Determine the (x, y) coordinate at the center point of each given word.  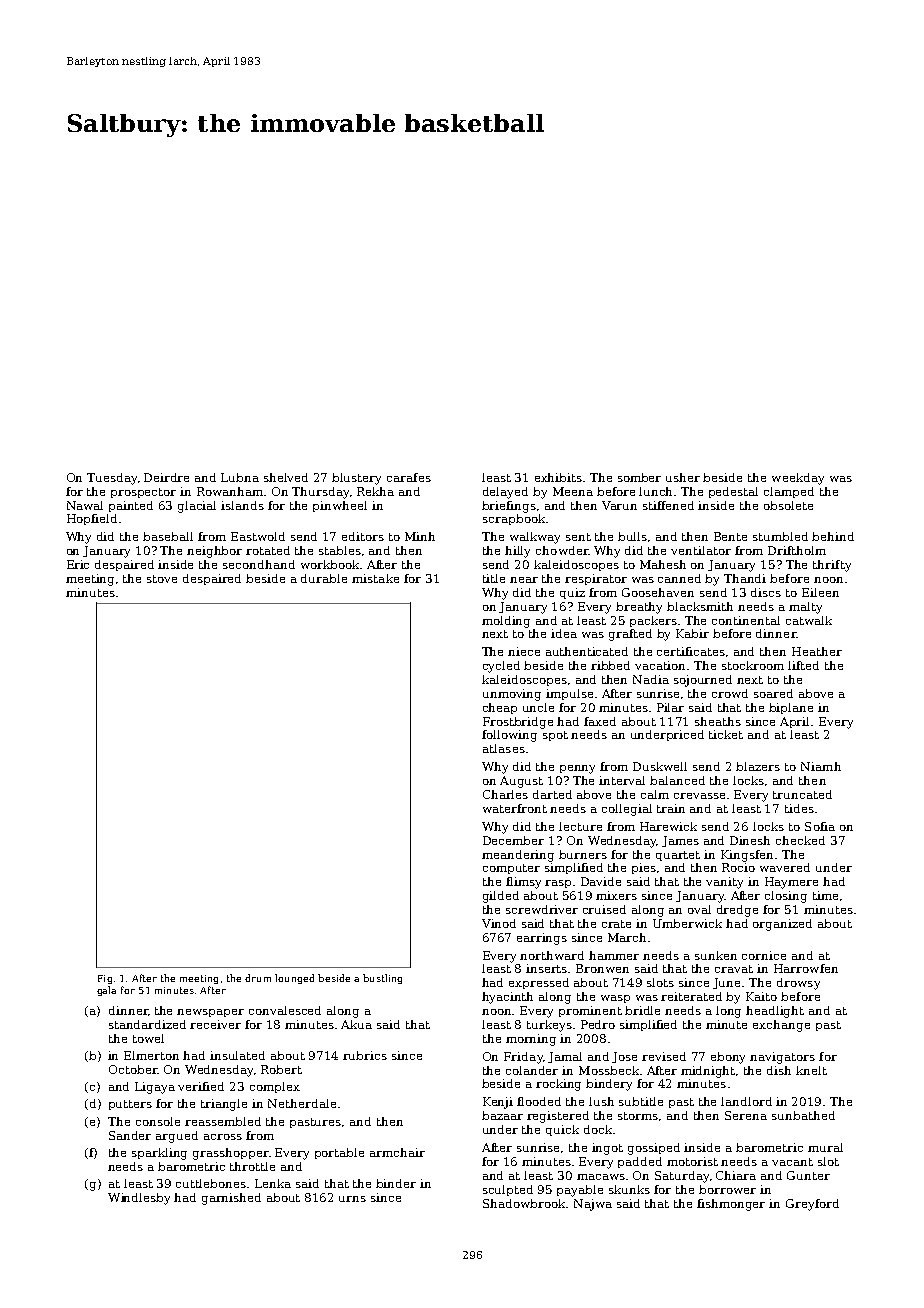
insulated (237, 1055)
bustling (382, 979)
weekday (798, 479)
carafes (409, 477)
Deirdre (166, 477)
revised (664, 1056)
